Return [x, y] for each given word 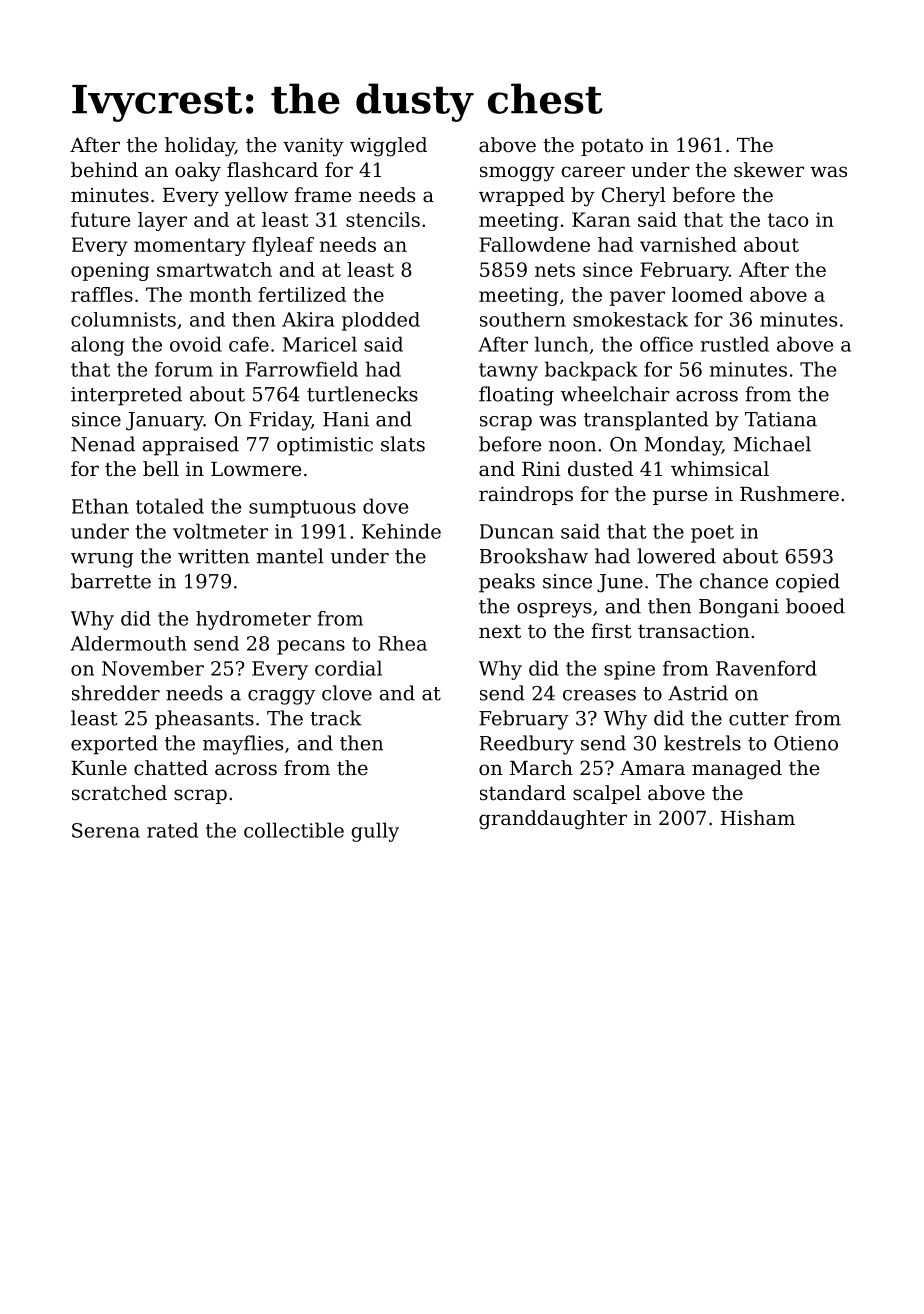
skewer [769, 169]
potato [612, 147]
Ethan [100, 506]
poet [712, 534]
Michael [772, 444]
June [620, 583]
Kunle [99, 767]
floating [516, 396]
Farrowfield [301, 369]
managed [737, 770]
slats [403, 444]
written [213, 556]
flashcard [272, 170]
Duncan [517, 531]
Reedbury [527, 745]
